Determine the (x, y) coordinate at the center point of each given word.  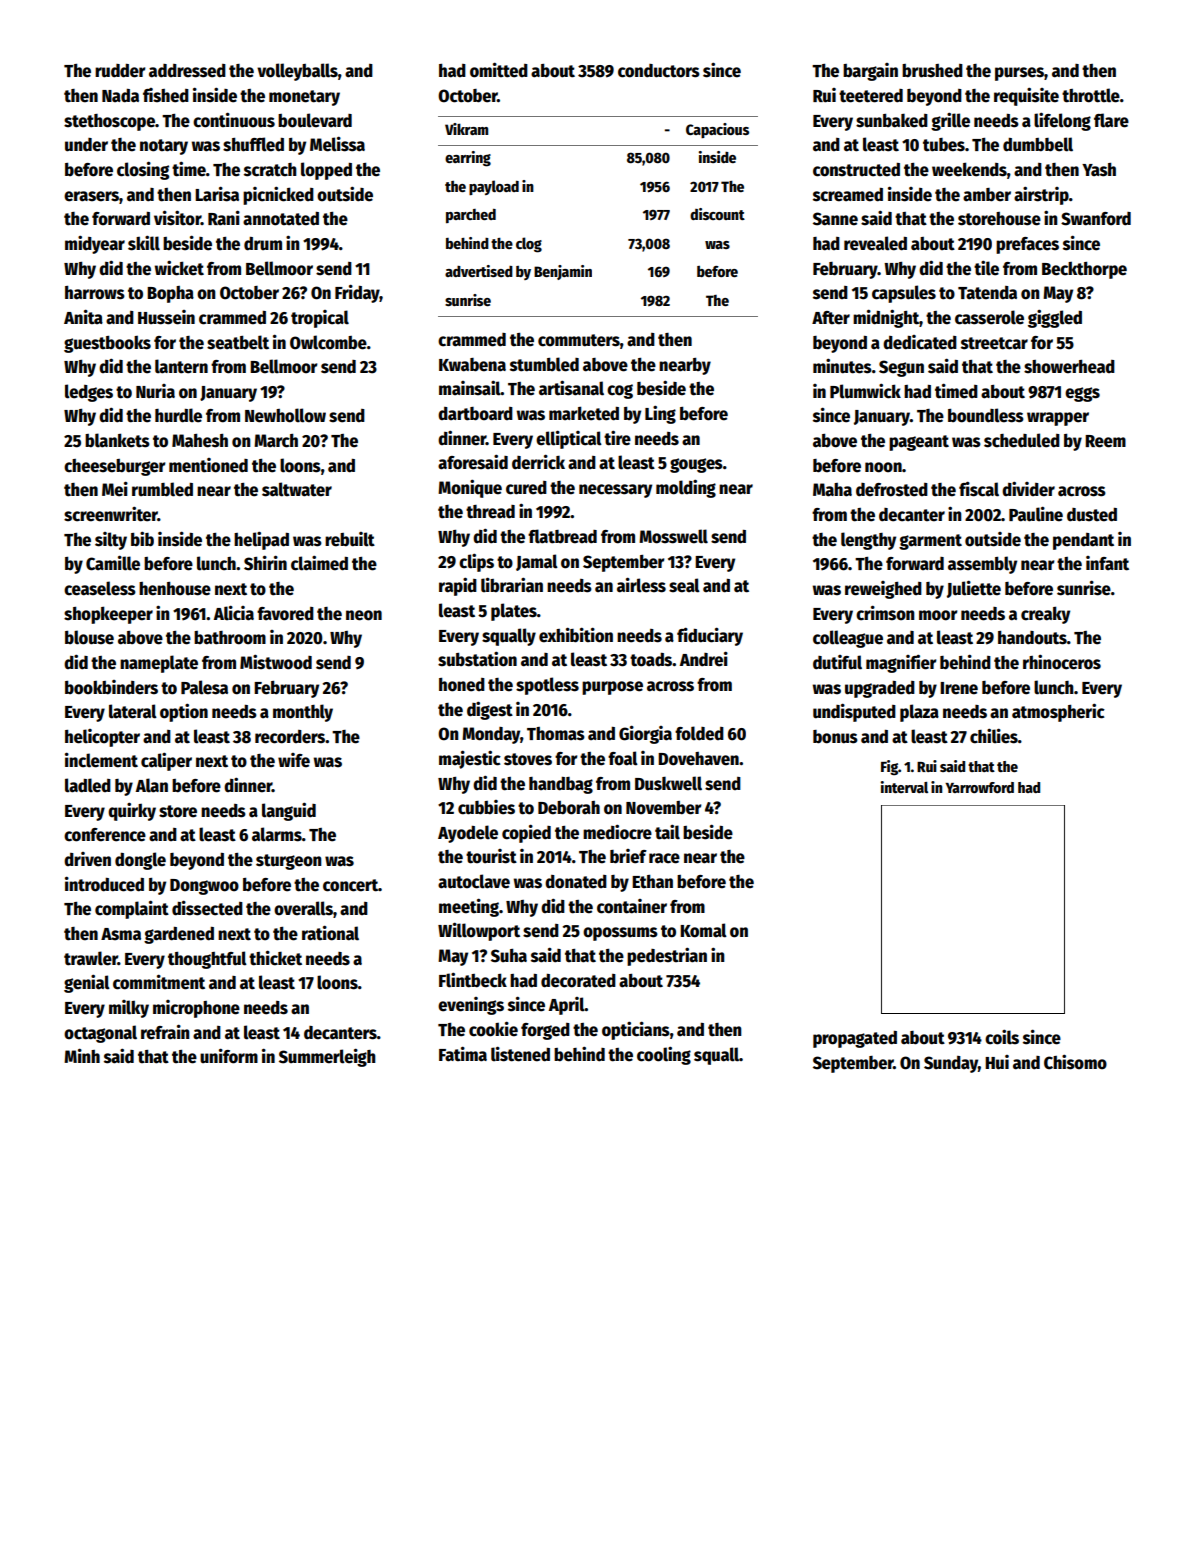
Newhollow (285, 415)
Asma (121, 934)
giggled (1055, 318)
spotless (547, 686)
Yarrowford (979, 787)
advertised (479, 271)
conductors (659, 71)
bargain (870, 72)
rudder (120, 71)
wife (294, 760)
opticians (636, 1030)
